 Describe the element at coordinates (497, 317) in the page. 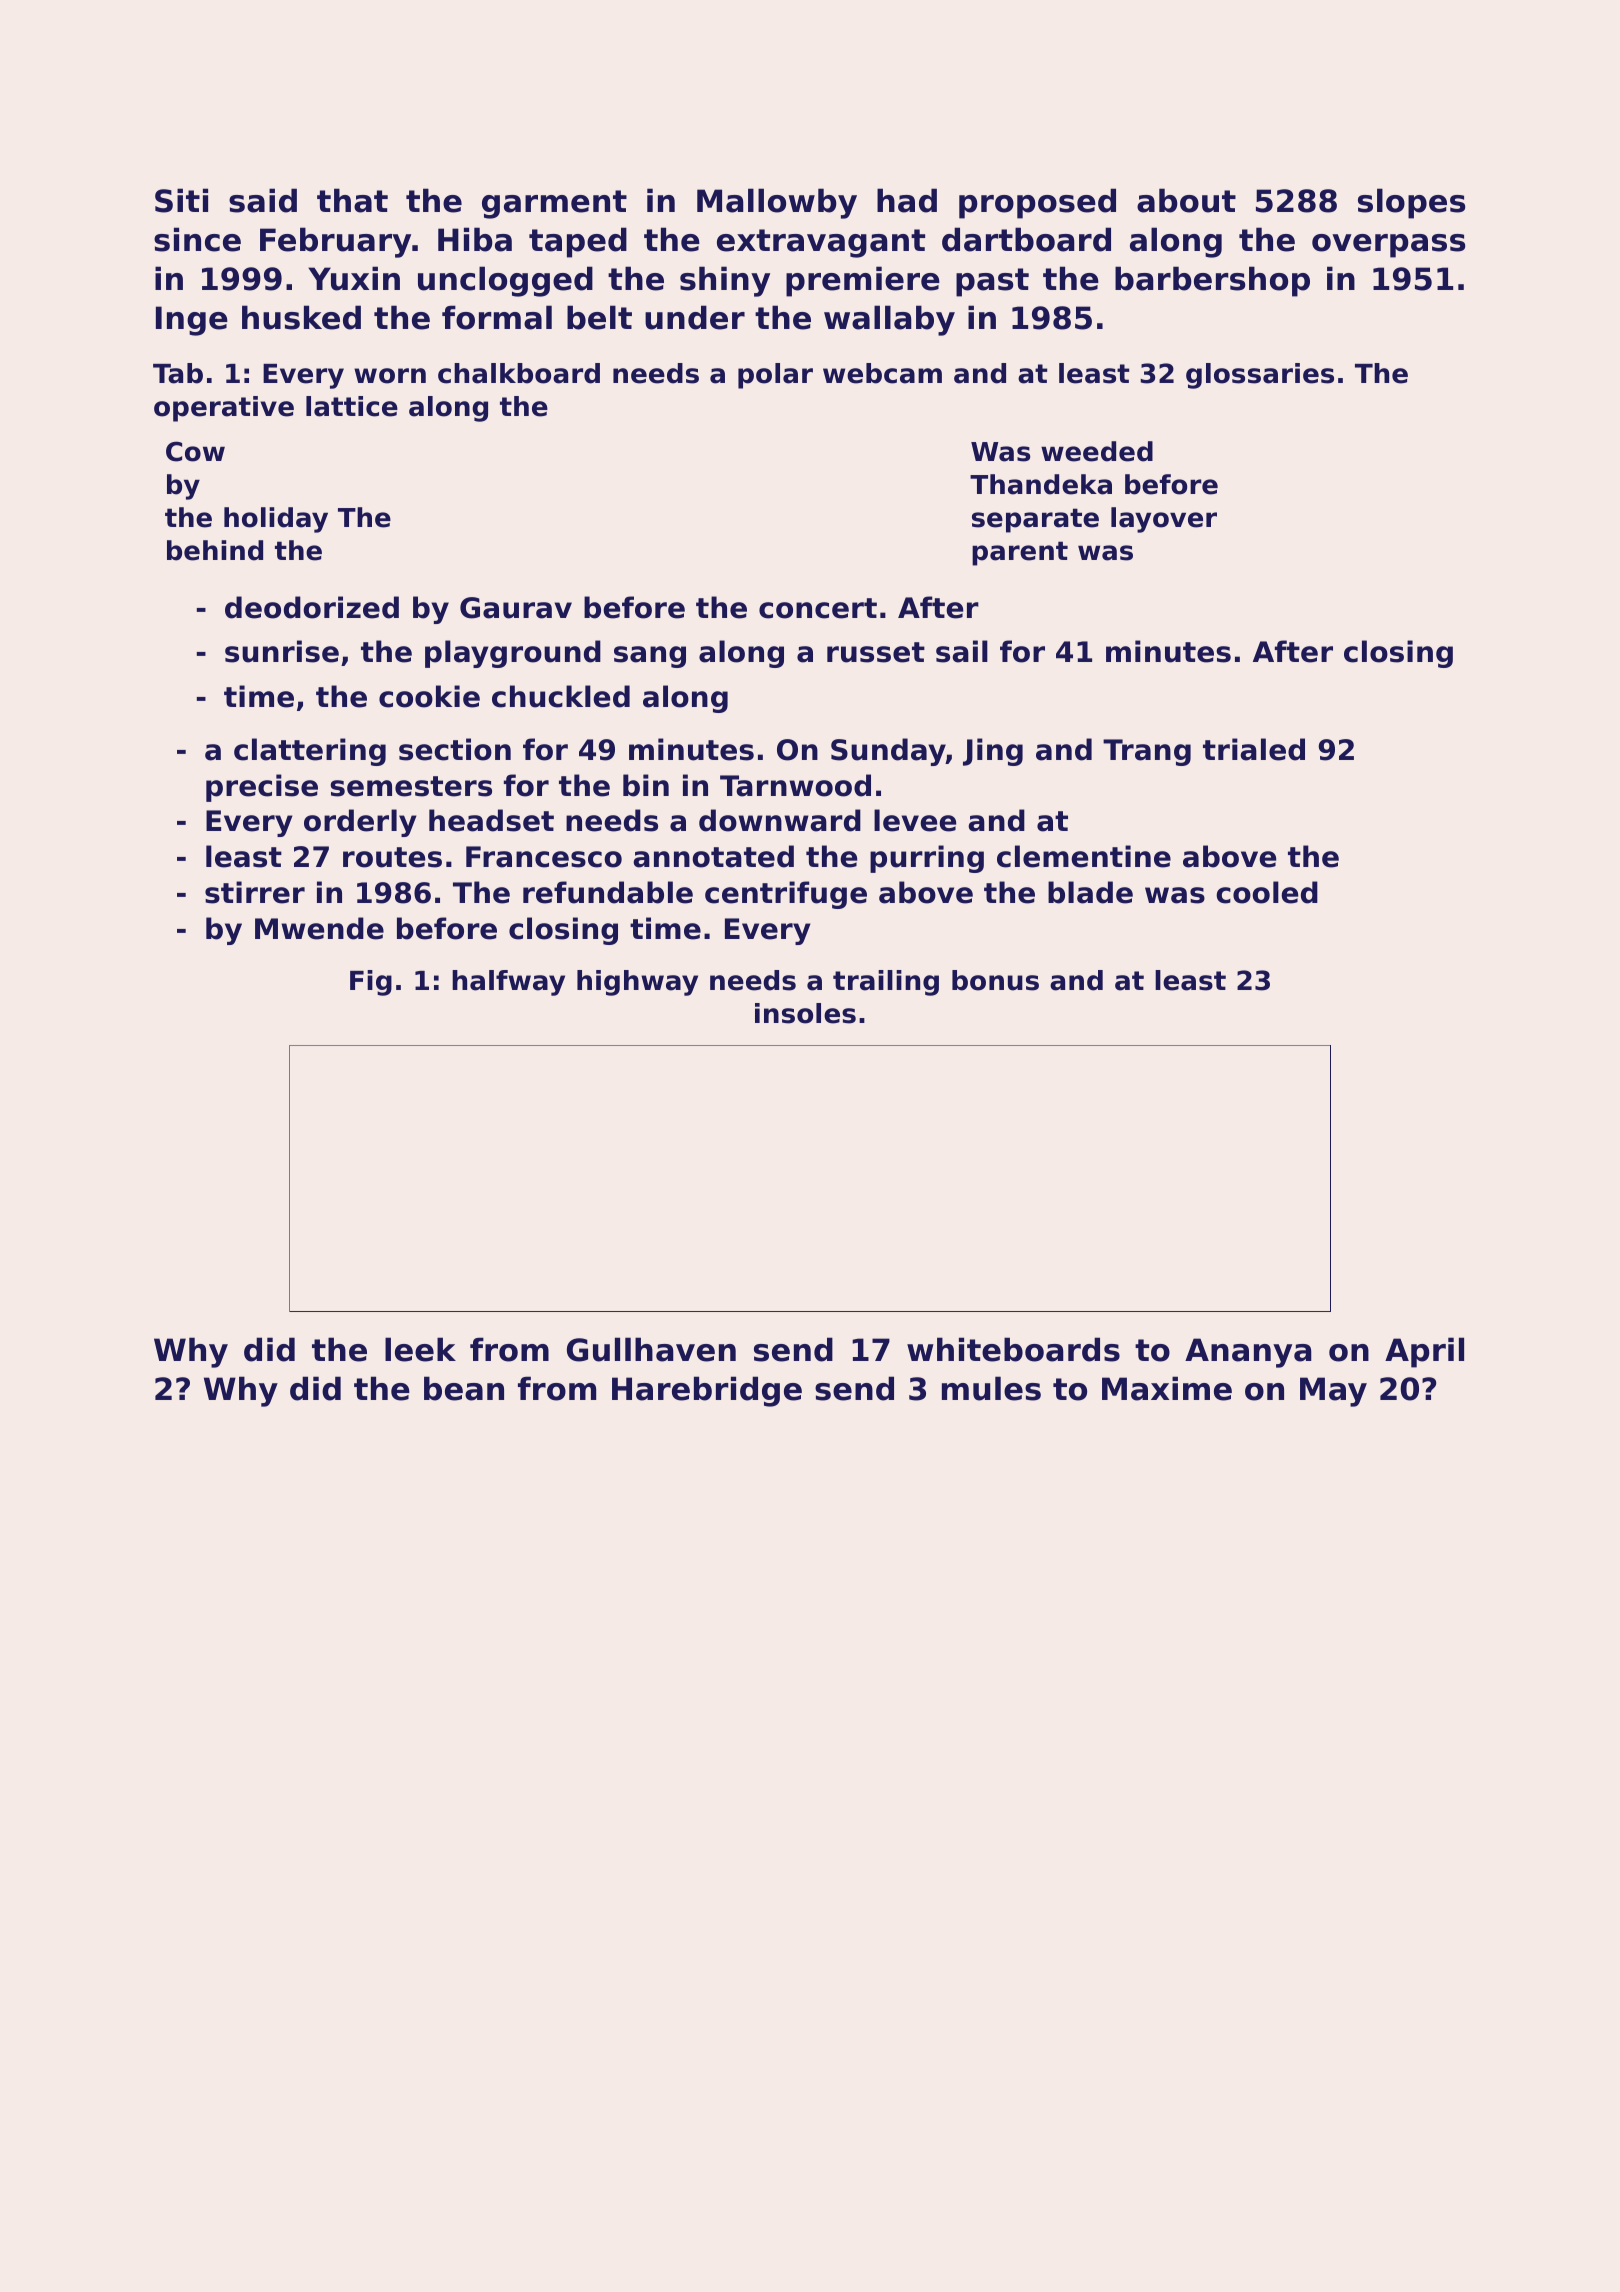

I see `formal` at that location.
